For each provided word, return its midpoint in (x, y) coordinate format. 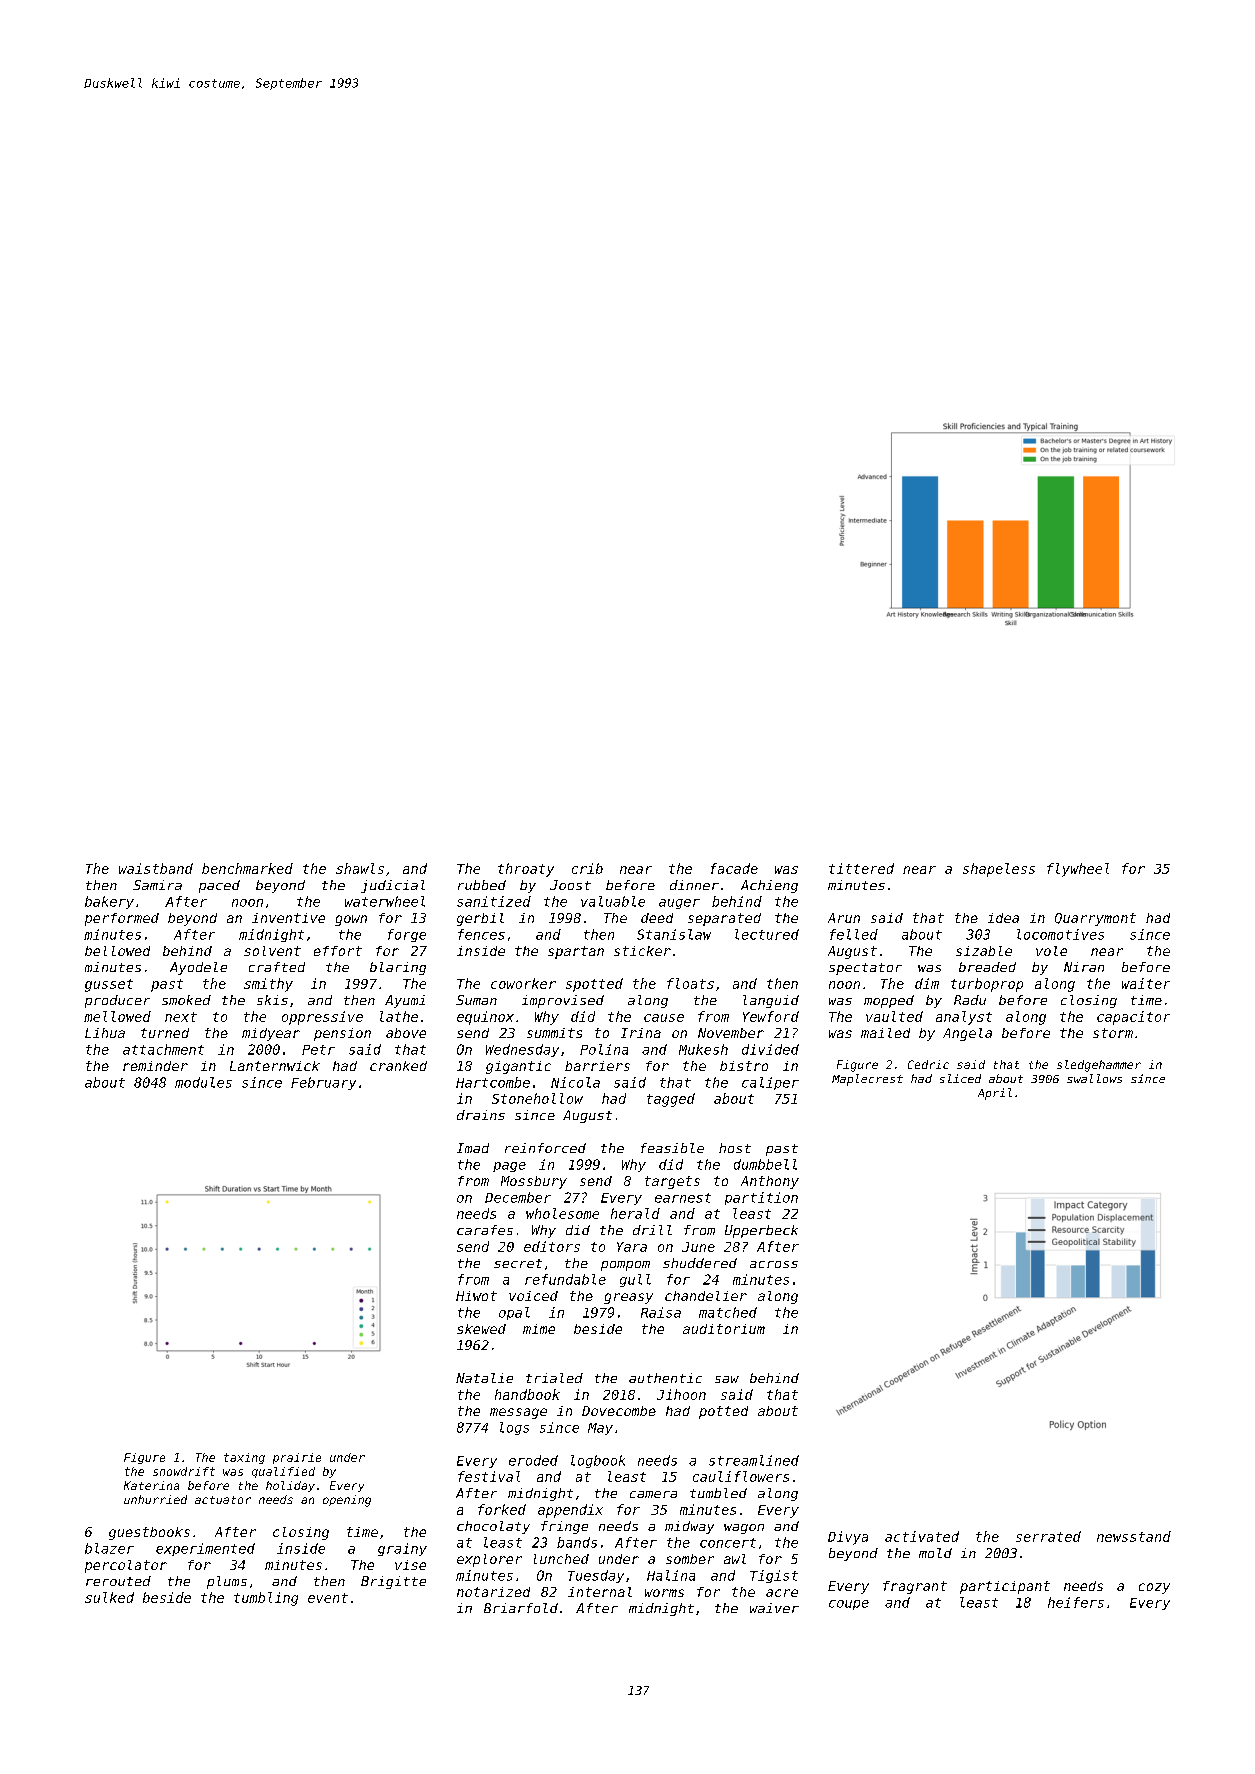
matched (728, 1312)
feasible (672, 1148)
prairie (297, 1458)
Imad (473, 1148)
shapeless (999, 870)
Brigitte (393, 1582)
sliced (960, 1078)
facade (734, 868)
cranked (398, 1066)
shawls (360, 868)
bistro (744, 1066)
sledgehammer (1099, 1066)
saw (727, 1379)
